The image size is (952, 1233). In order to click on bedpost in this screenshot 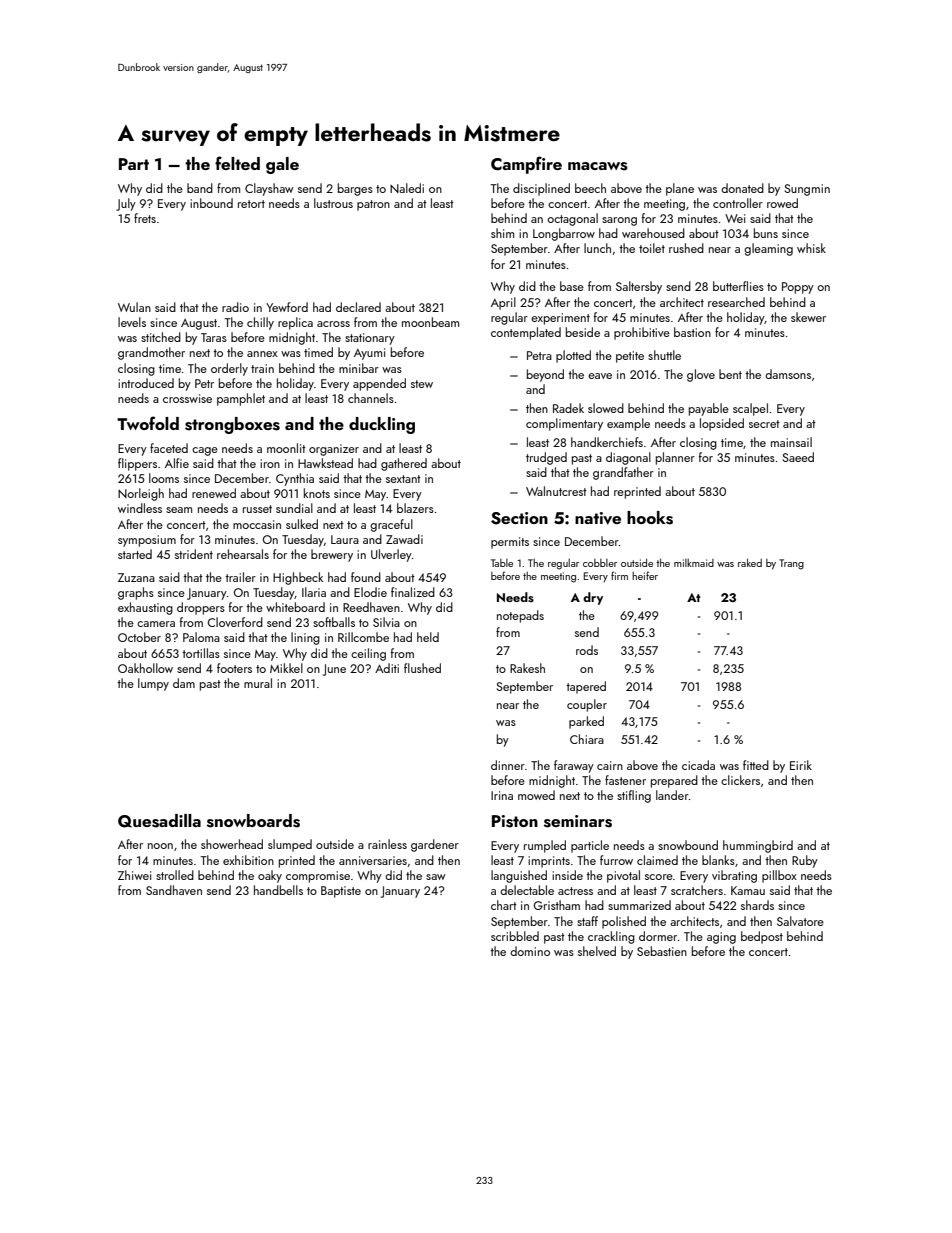, I will do `click(762, 937)`.
